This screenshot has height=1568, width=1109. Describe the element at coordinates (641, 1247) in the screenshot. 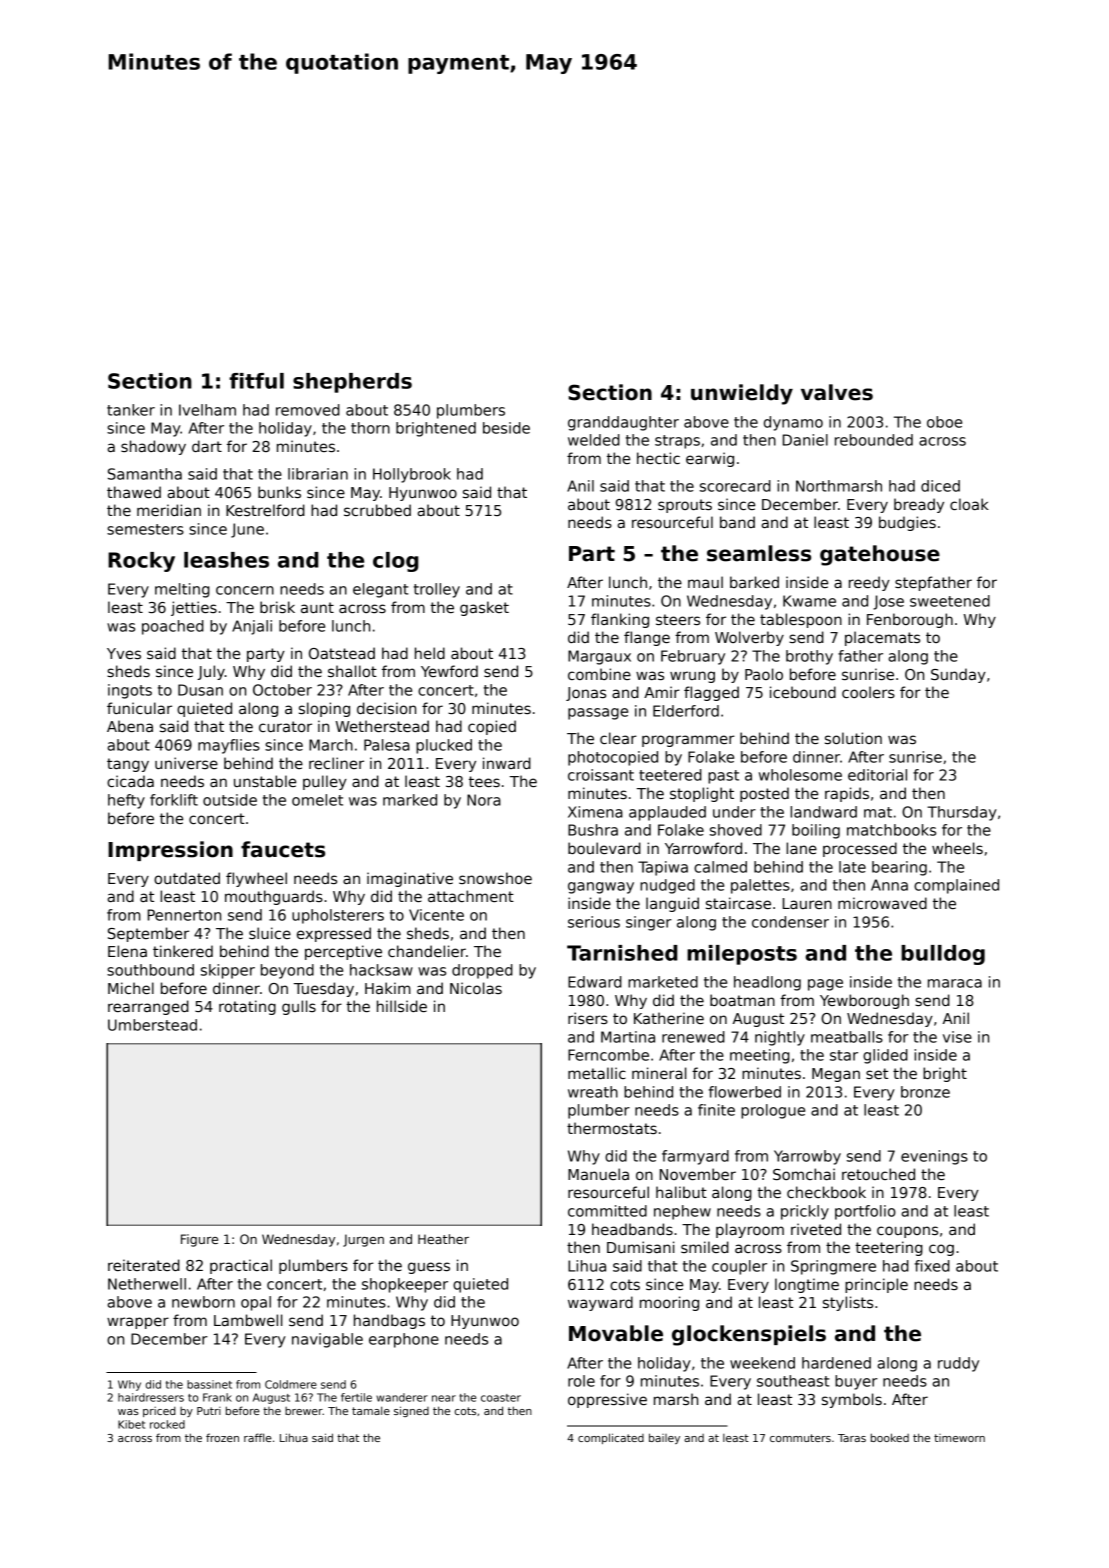

I see `Dumisani` at that location.
